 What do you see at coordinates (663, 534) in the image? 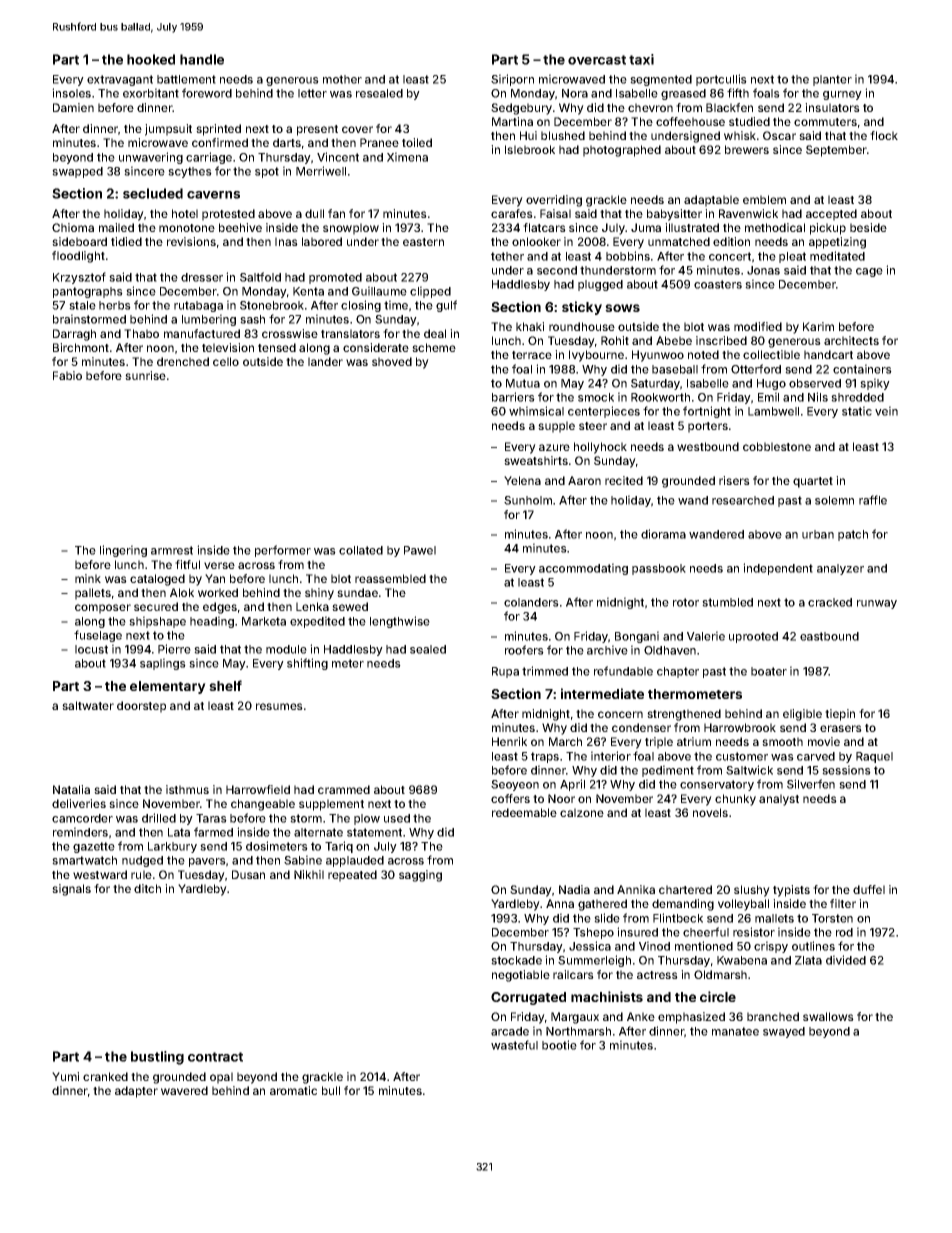
I see `diorama` at bounding box center [663, 534].
